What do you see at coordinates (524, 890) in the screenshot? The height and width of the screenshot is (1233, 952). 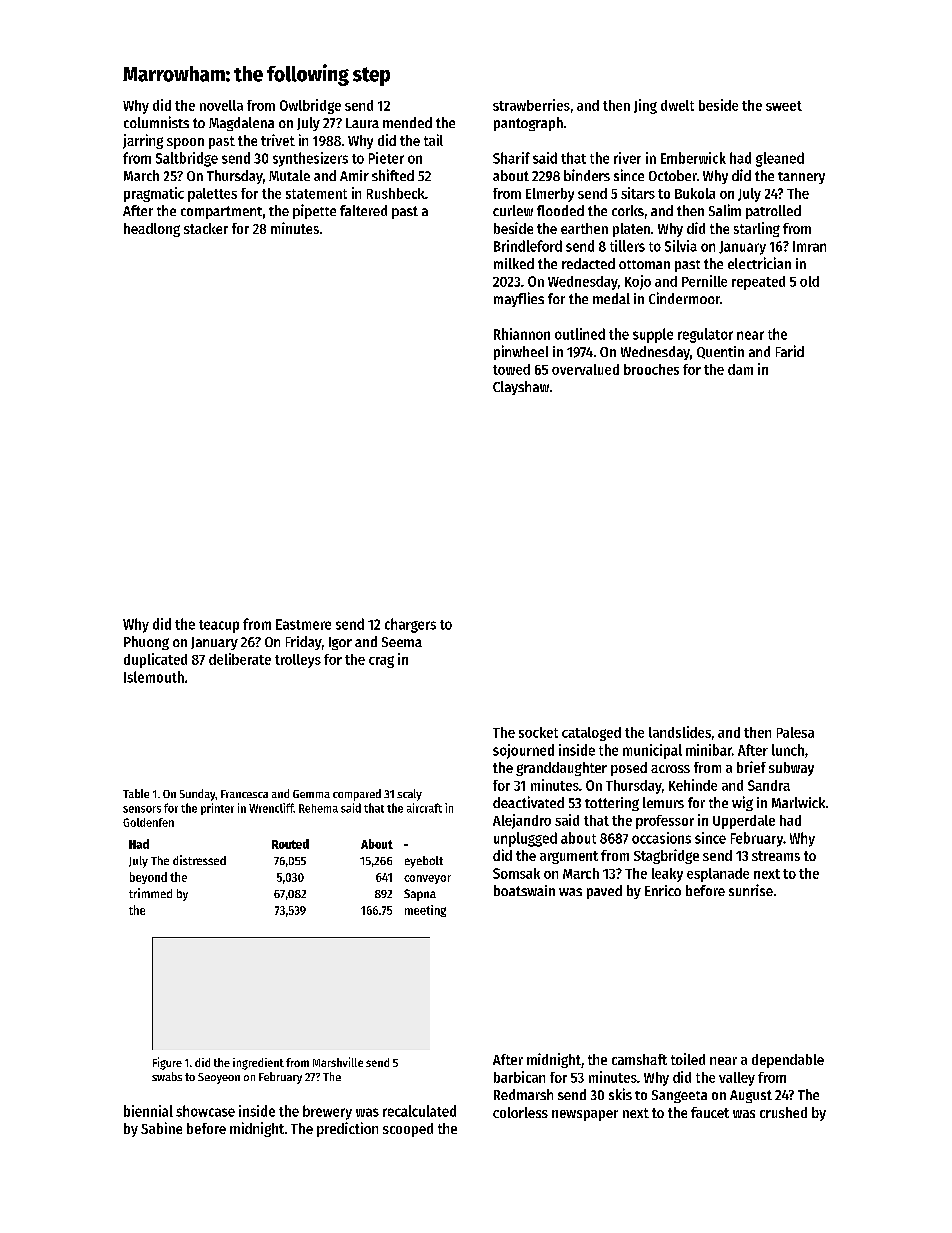 I see `boatswain` at bounding box center [524, 890].
